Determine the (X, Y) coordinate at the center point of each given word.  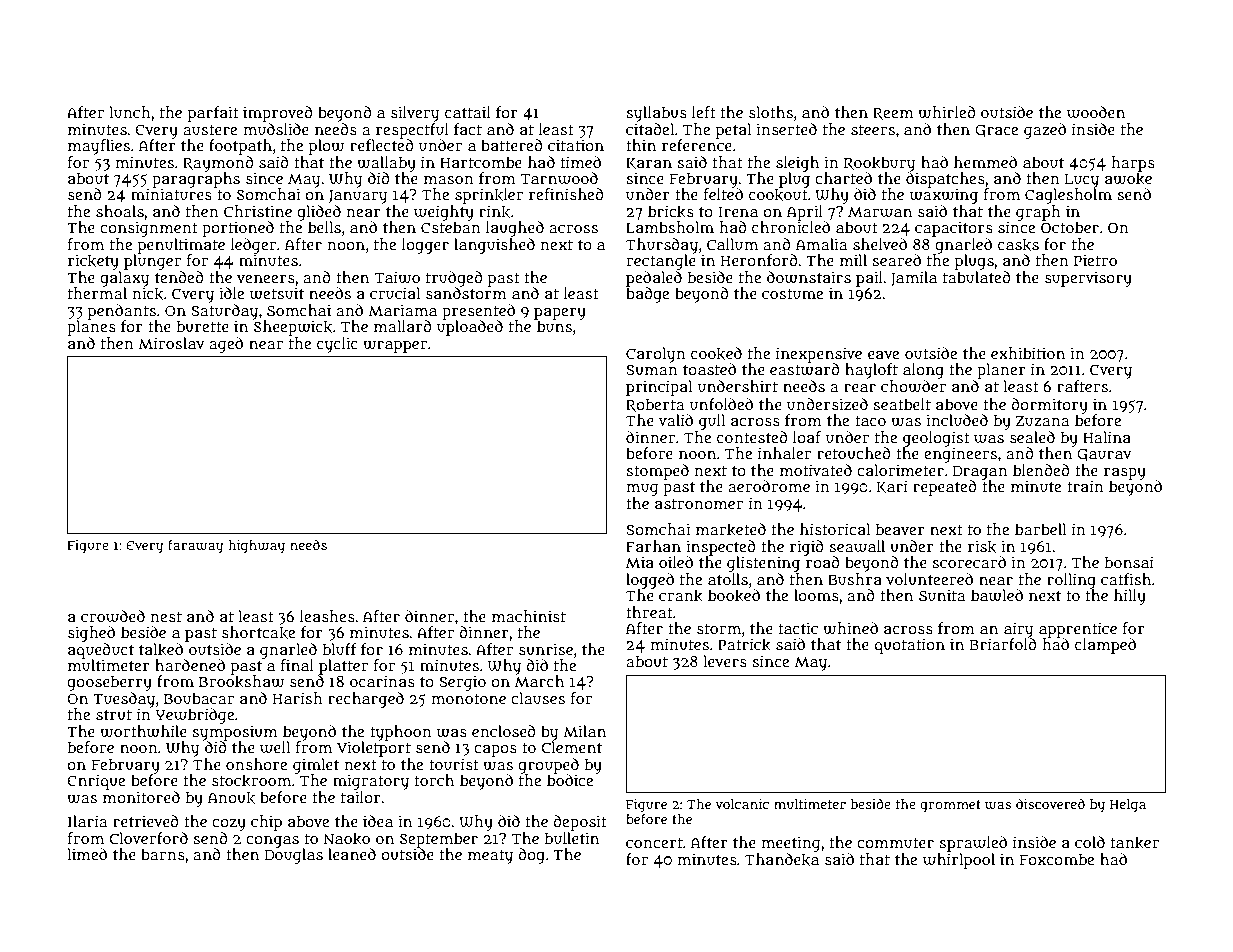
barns (163, 854)
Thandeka (782, 859)
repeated (945, 488)
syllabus (656, 114)
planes (91, 328)
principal (659, 388)
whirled (947, 112)
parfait (213, 114)
